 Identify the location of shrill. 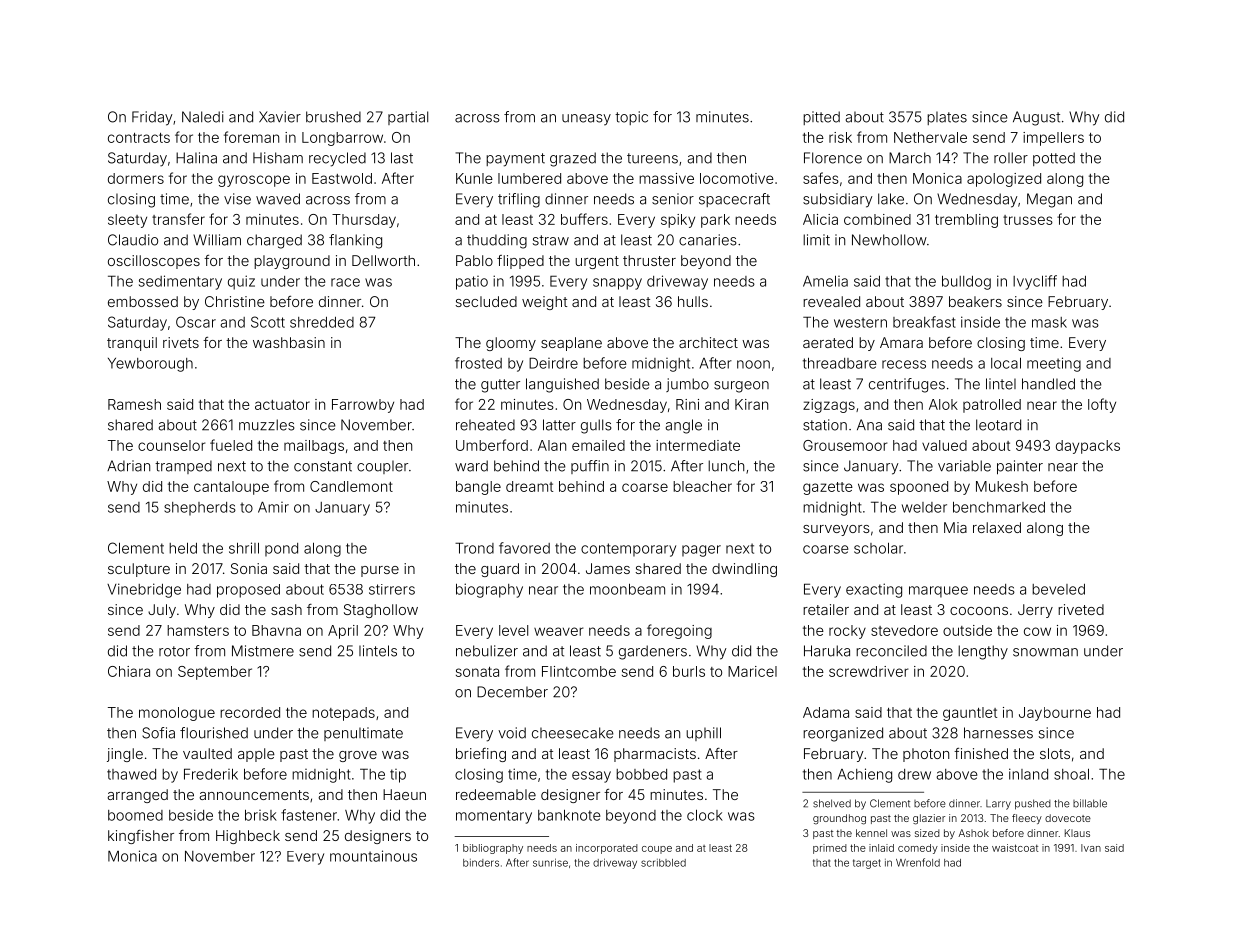
(244, 548).
